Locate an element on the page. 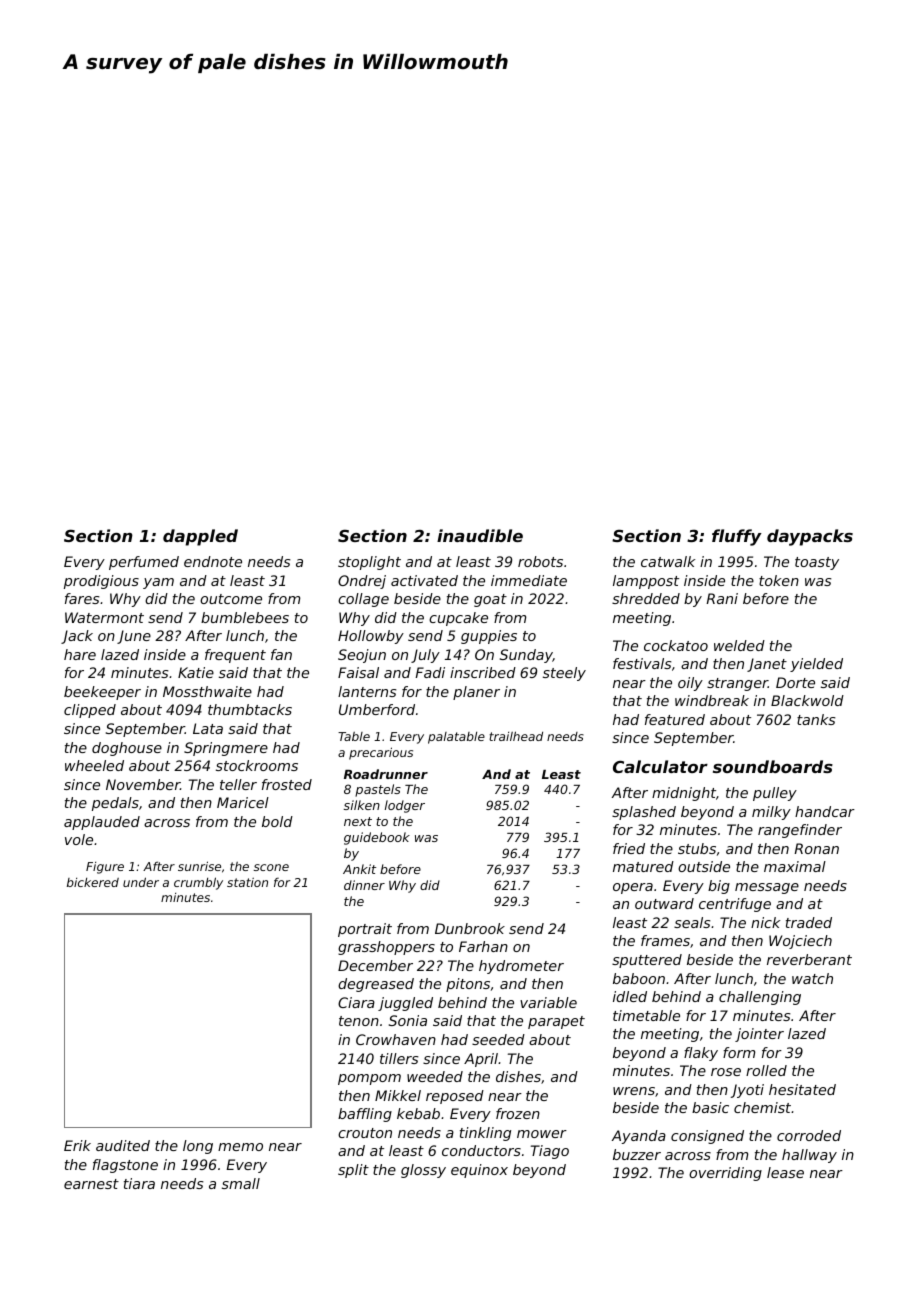 The image size is (924, 1308). Katie is located at coordinates (196, 672).
